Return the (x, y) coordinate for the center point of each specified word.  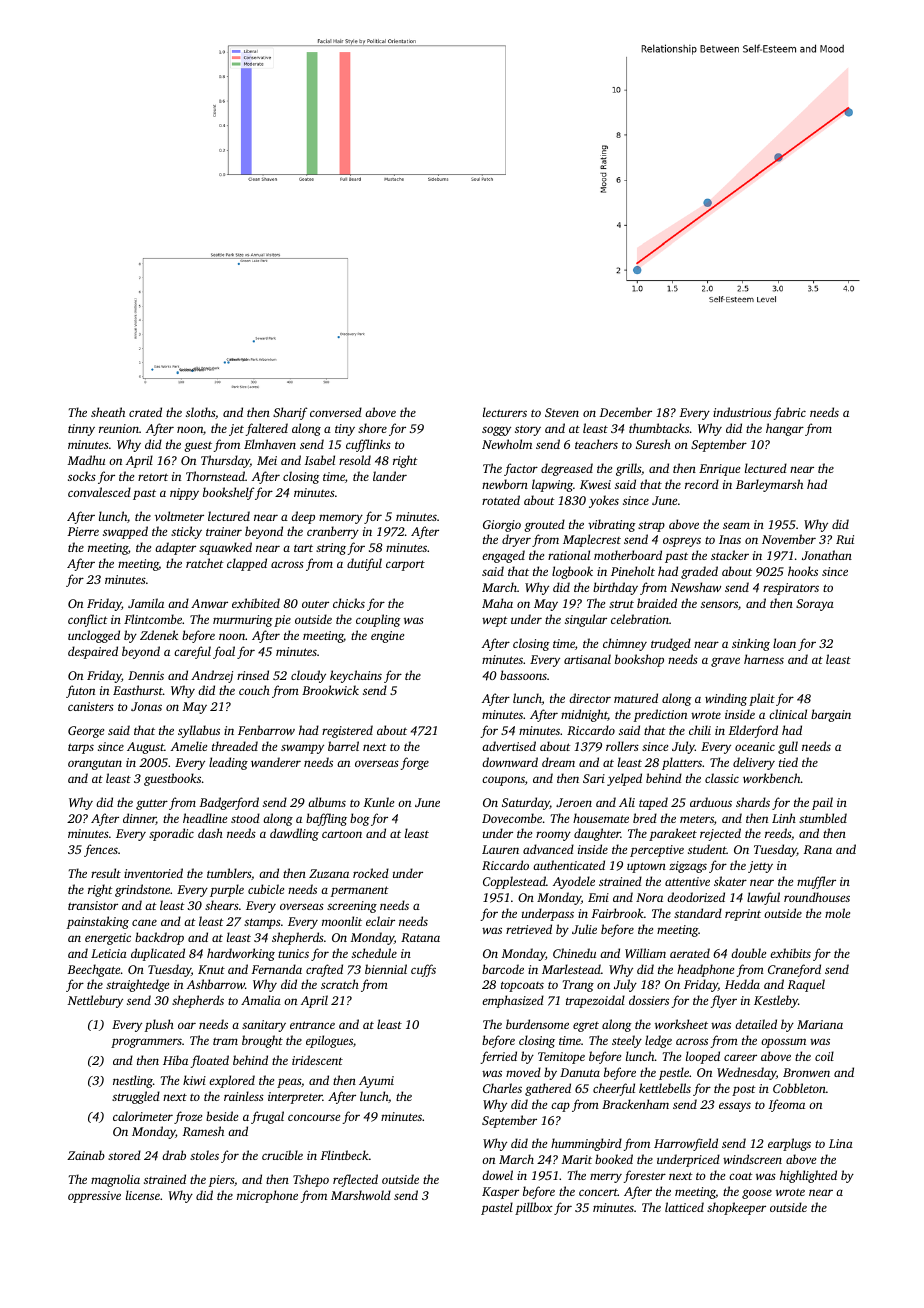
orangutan (95, 764)
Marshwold (361, 1195)
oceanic (755, 746)
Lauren (500, 849)
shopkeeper (736, 1208)
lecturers (505, 412)
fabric (789, 413)
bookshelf (229, 493)
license (143, 1195)
